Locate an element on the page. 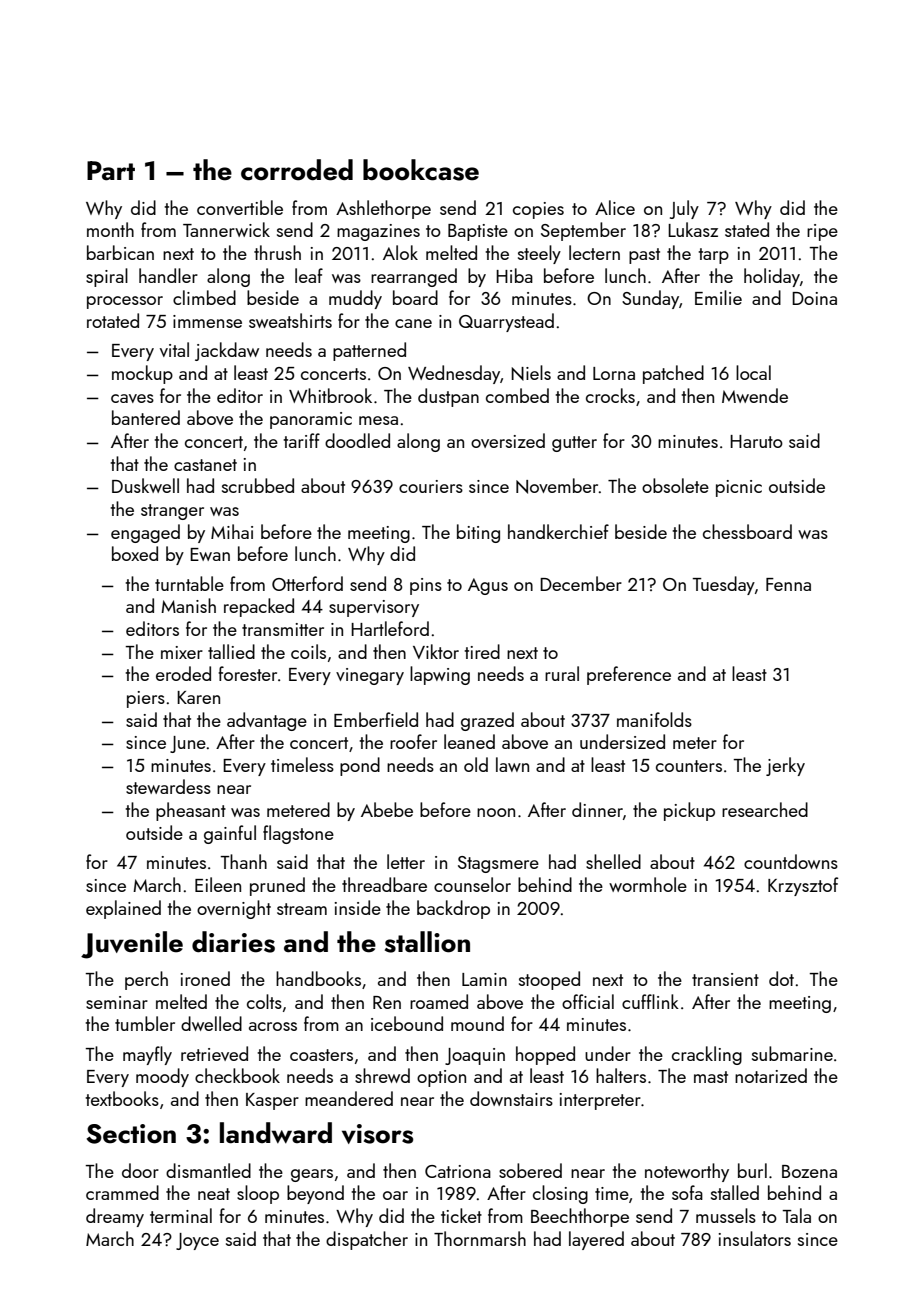  pins is located at coordinates (426, 586).
